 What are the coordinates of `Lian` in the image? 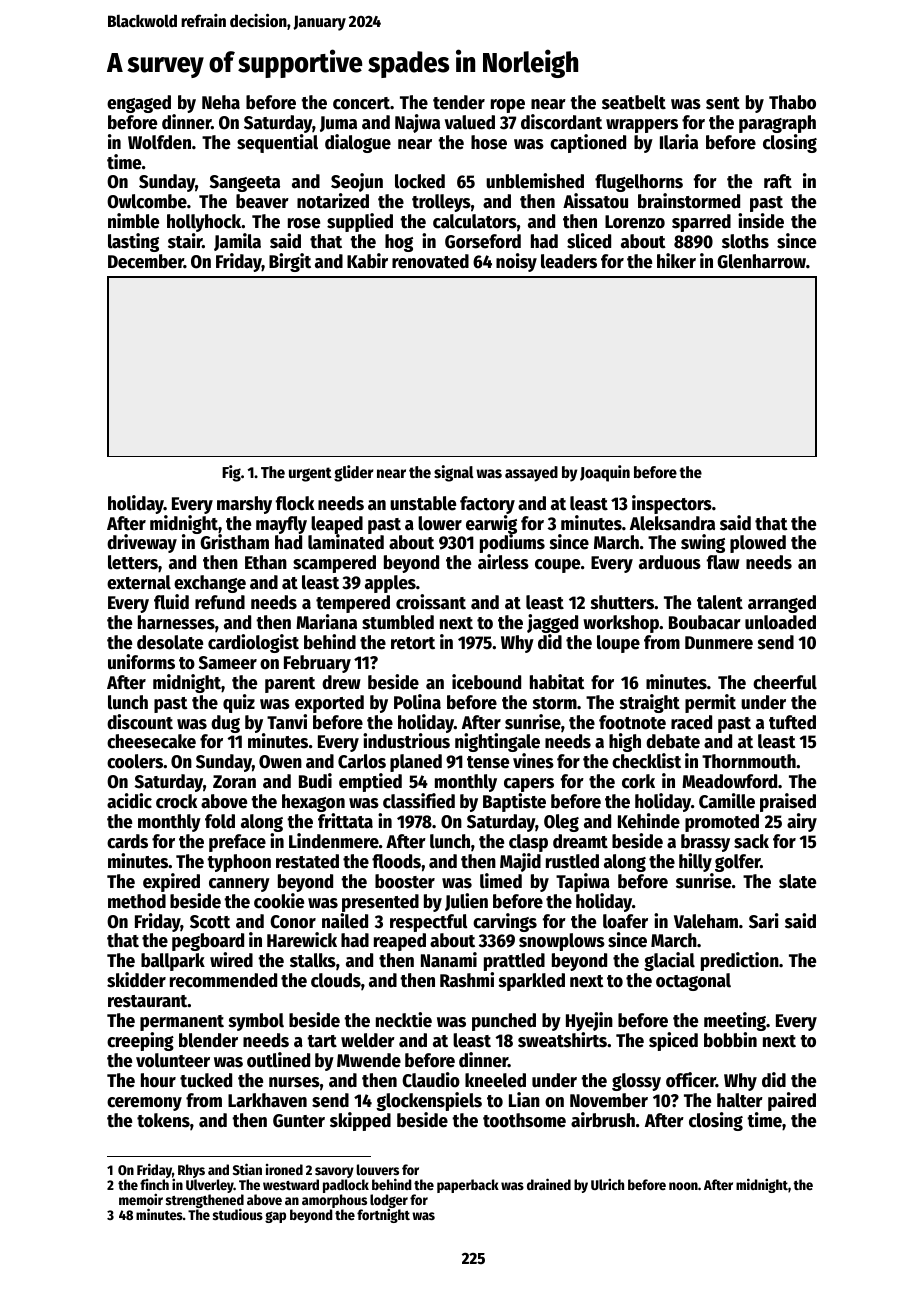 It's located at (524, 1100).
